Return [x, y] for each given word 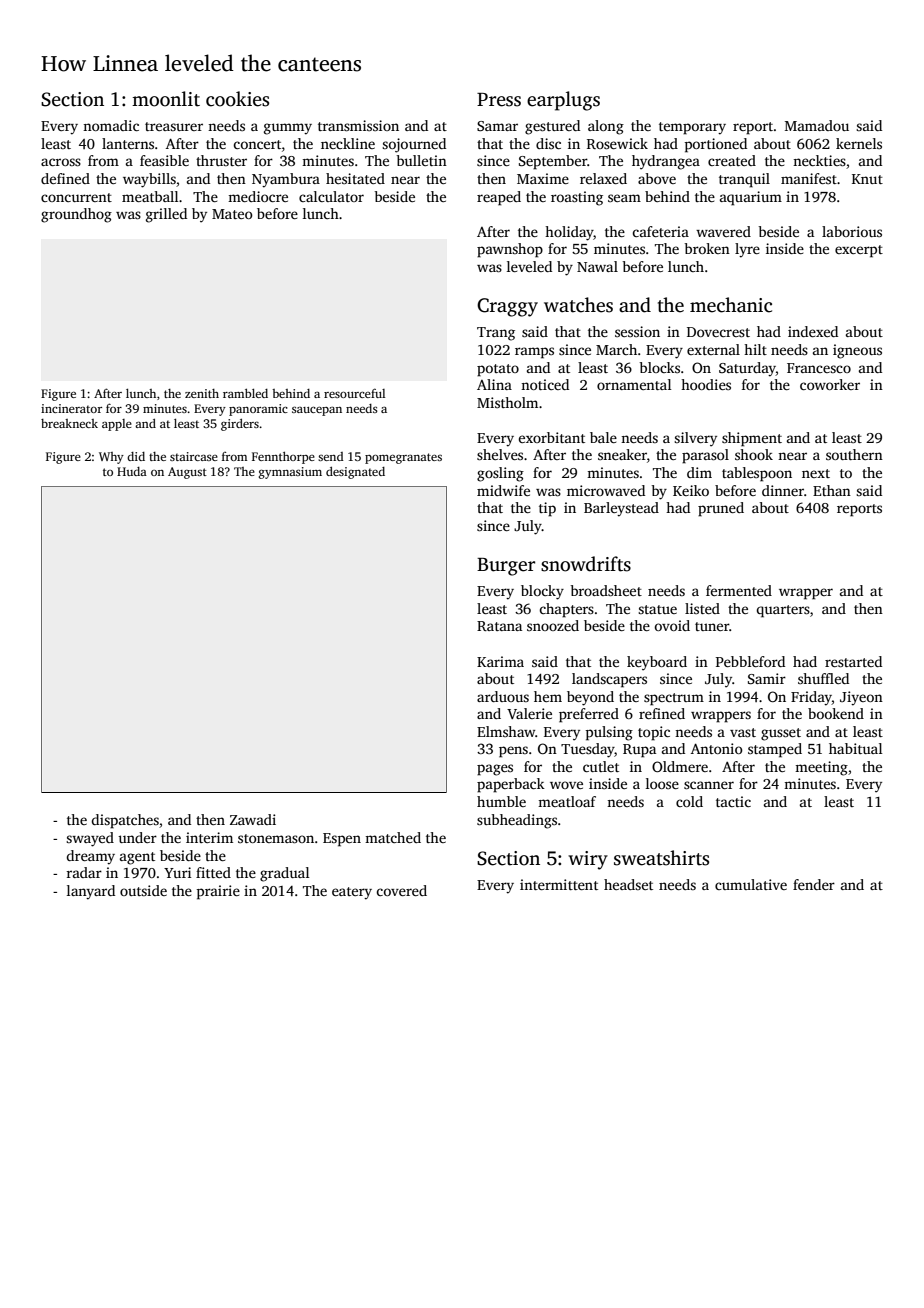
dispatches [125, 821]
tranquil [744, 180]
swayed [90, 839]
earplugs [563, 101]
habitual [856, 748]
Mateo [232, 214]
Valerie [529, 713]
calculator [331, 196]
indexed [813, 331]
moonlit [166, 99]
